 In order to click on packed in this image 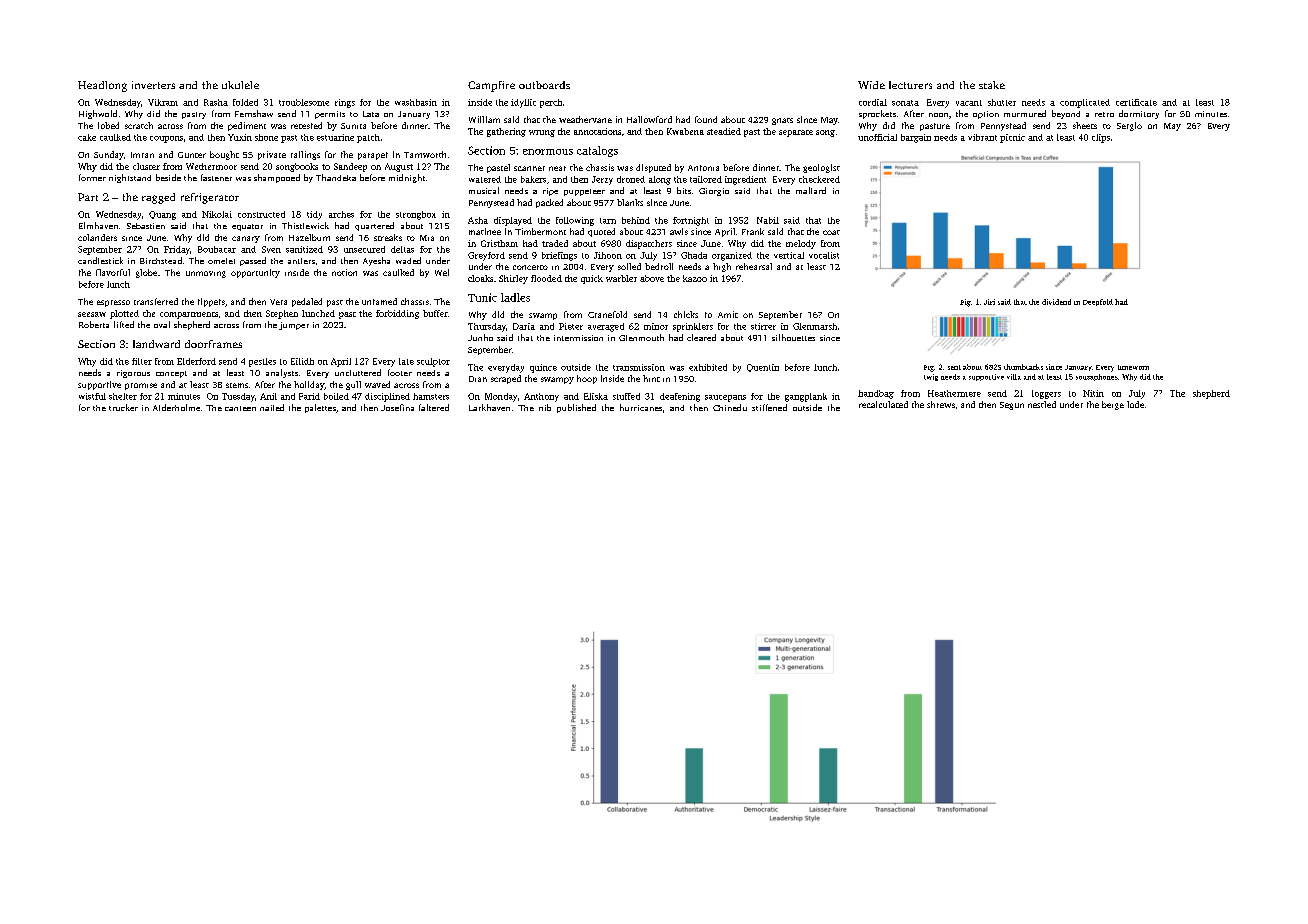, I will do `click(549, 203)`.
